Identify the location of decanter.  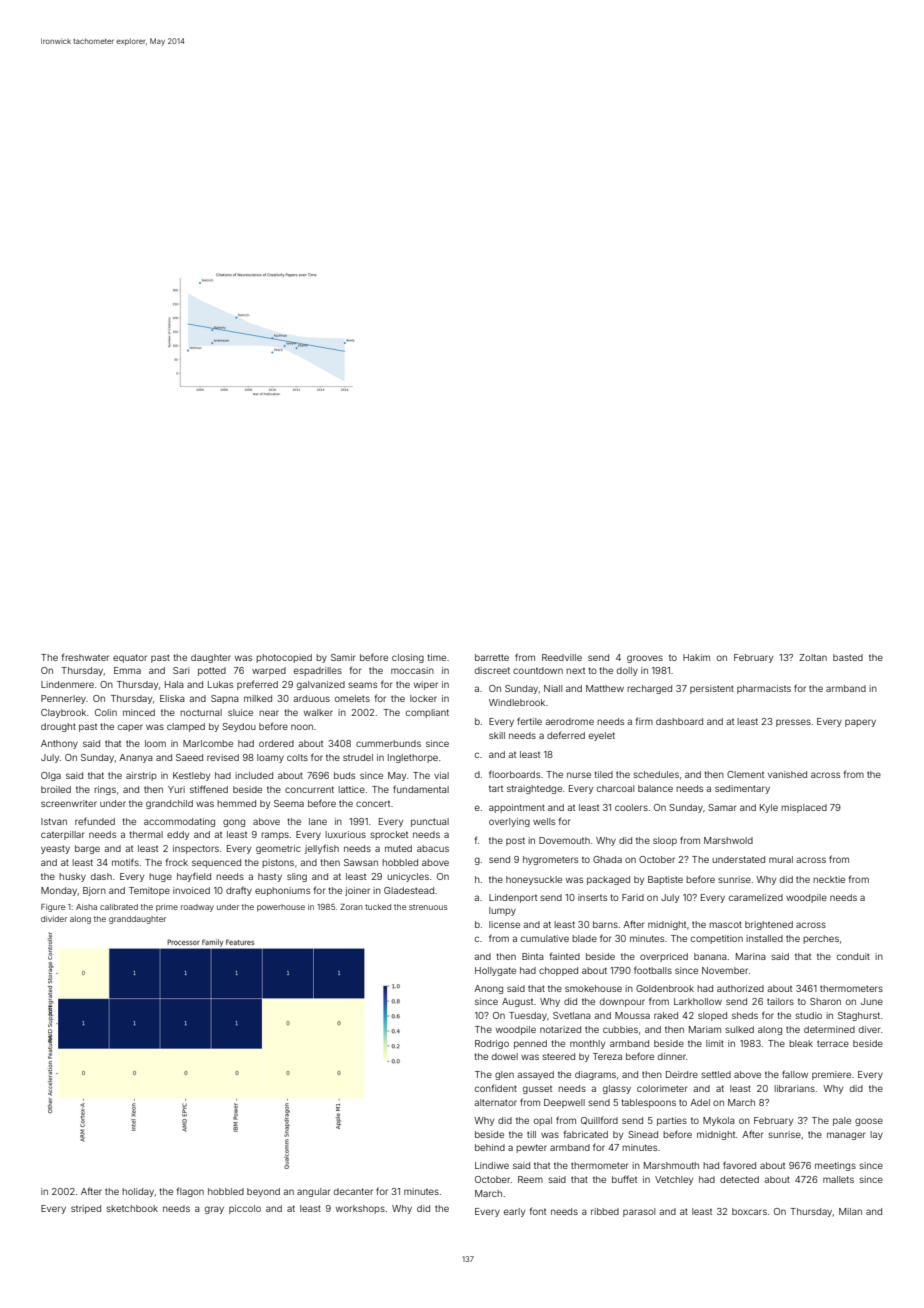
(353, 1191).
